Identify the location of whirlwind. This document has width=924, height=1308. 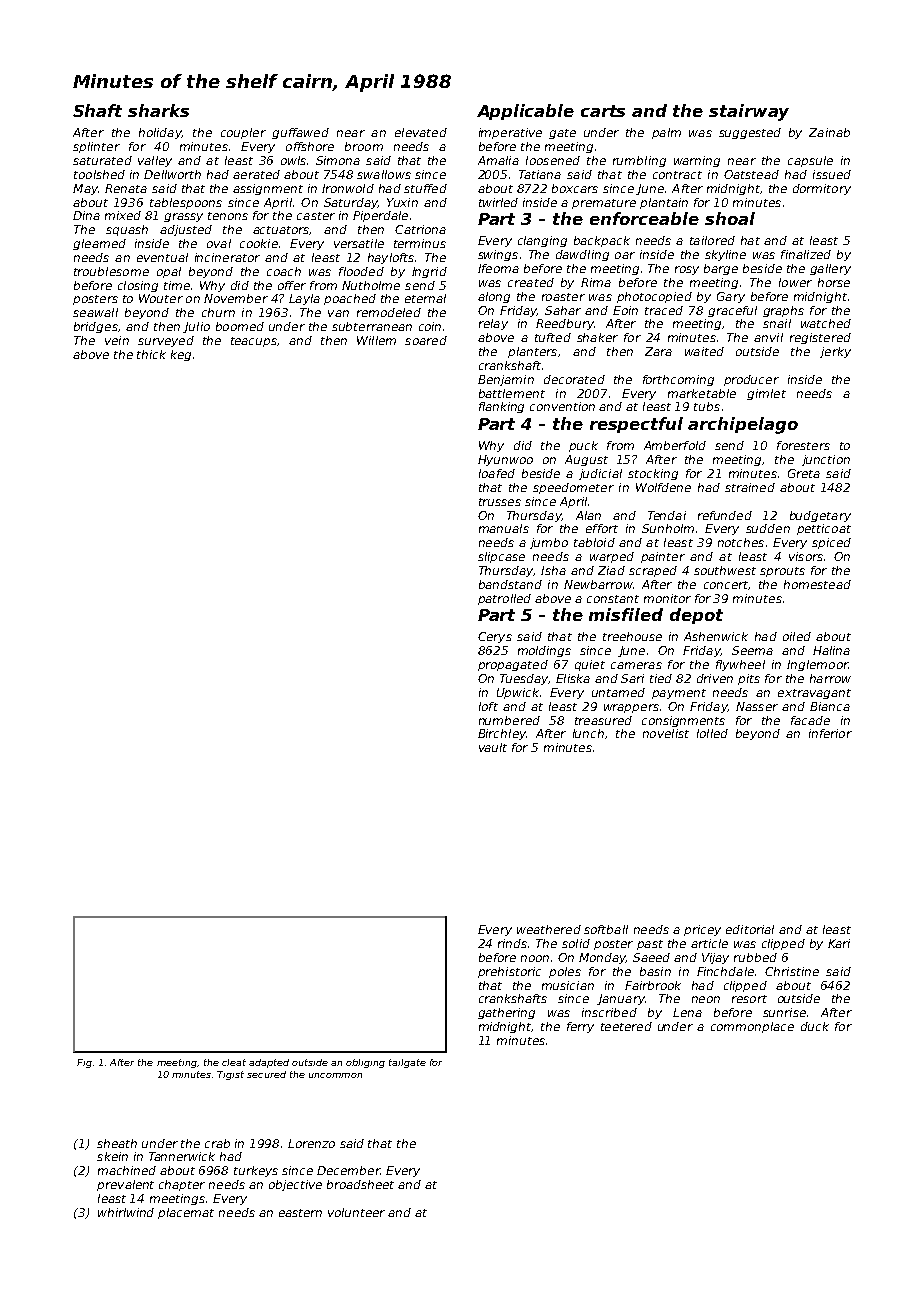
(126, 1212).
